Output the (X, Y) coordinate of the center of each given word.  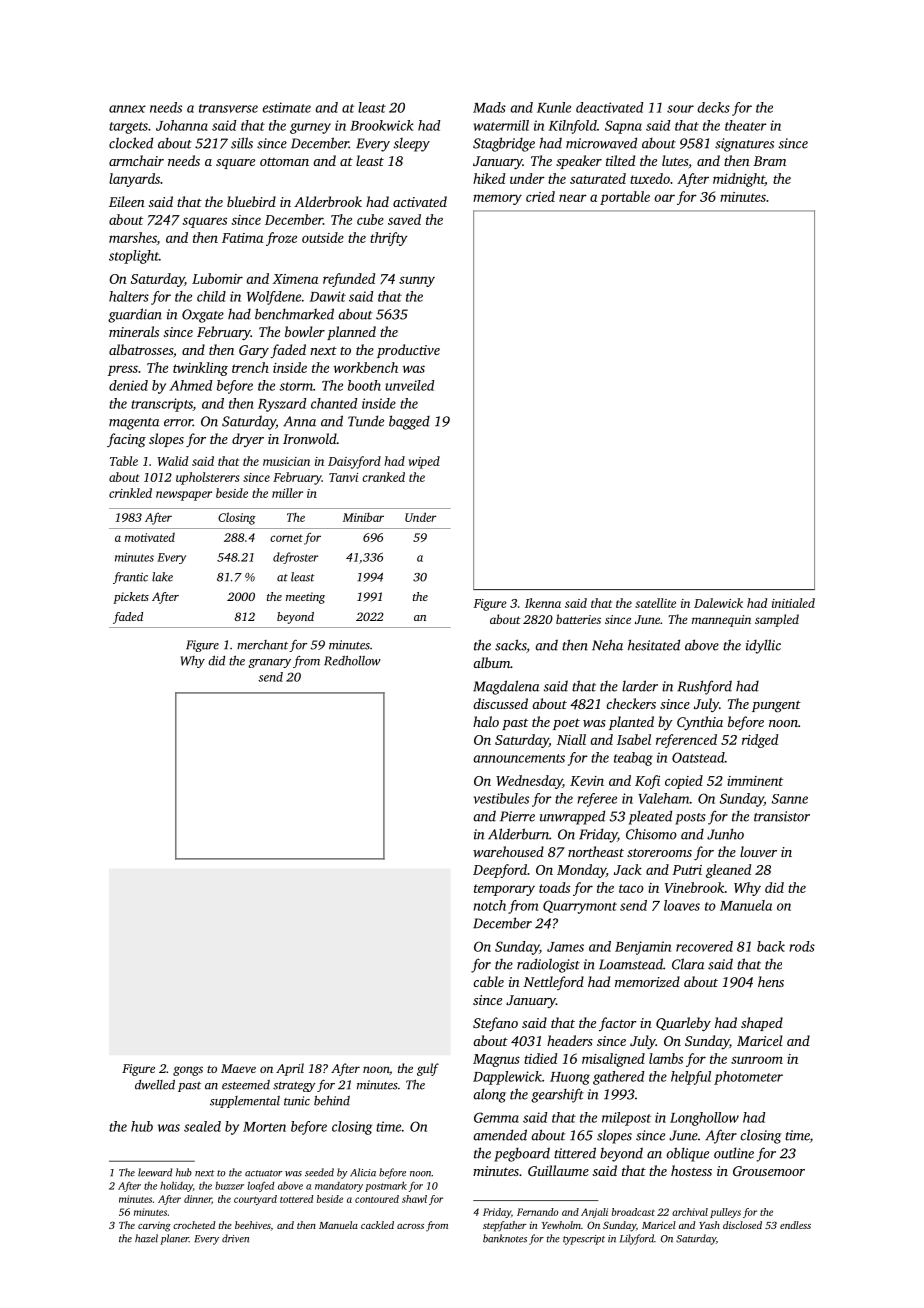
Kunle (554, 107)
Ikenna (543, 603)
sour (680, 109)
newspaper (184, 496)
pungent (776, 706)
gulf (428, 1069)
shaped (762, 1024)
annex (127, 109)
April (290, 1069)
